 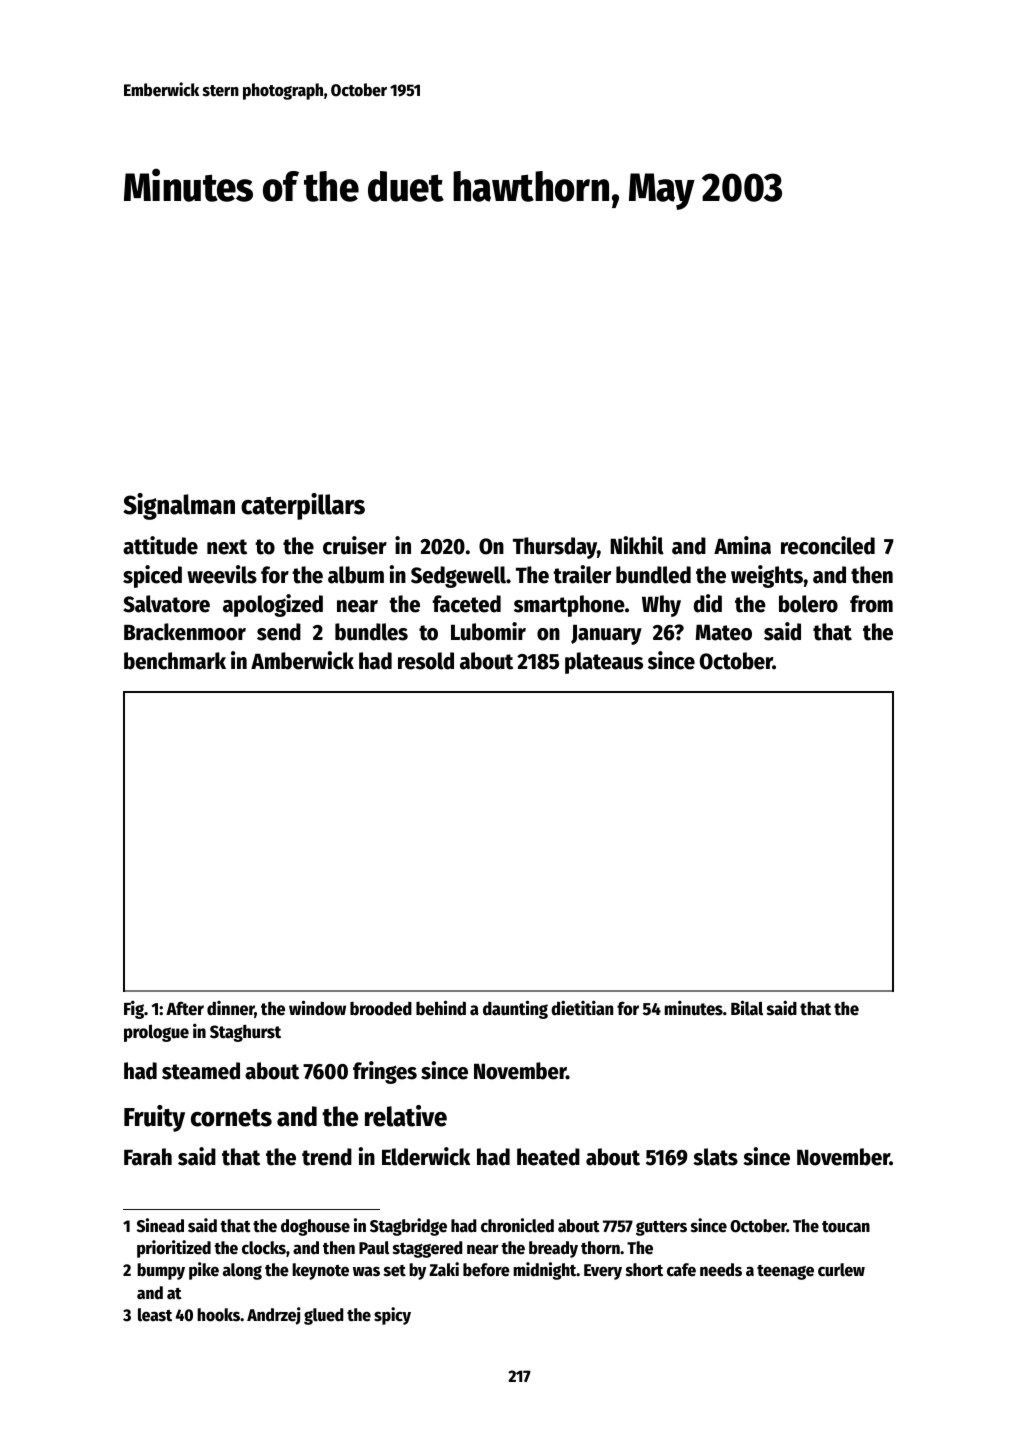 I want to click on Fruity, so click(x=154, y=1118).
